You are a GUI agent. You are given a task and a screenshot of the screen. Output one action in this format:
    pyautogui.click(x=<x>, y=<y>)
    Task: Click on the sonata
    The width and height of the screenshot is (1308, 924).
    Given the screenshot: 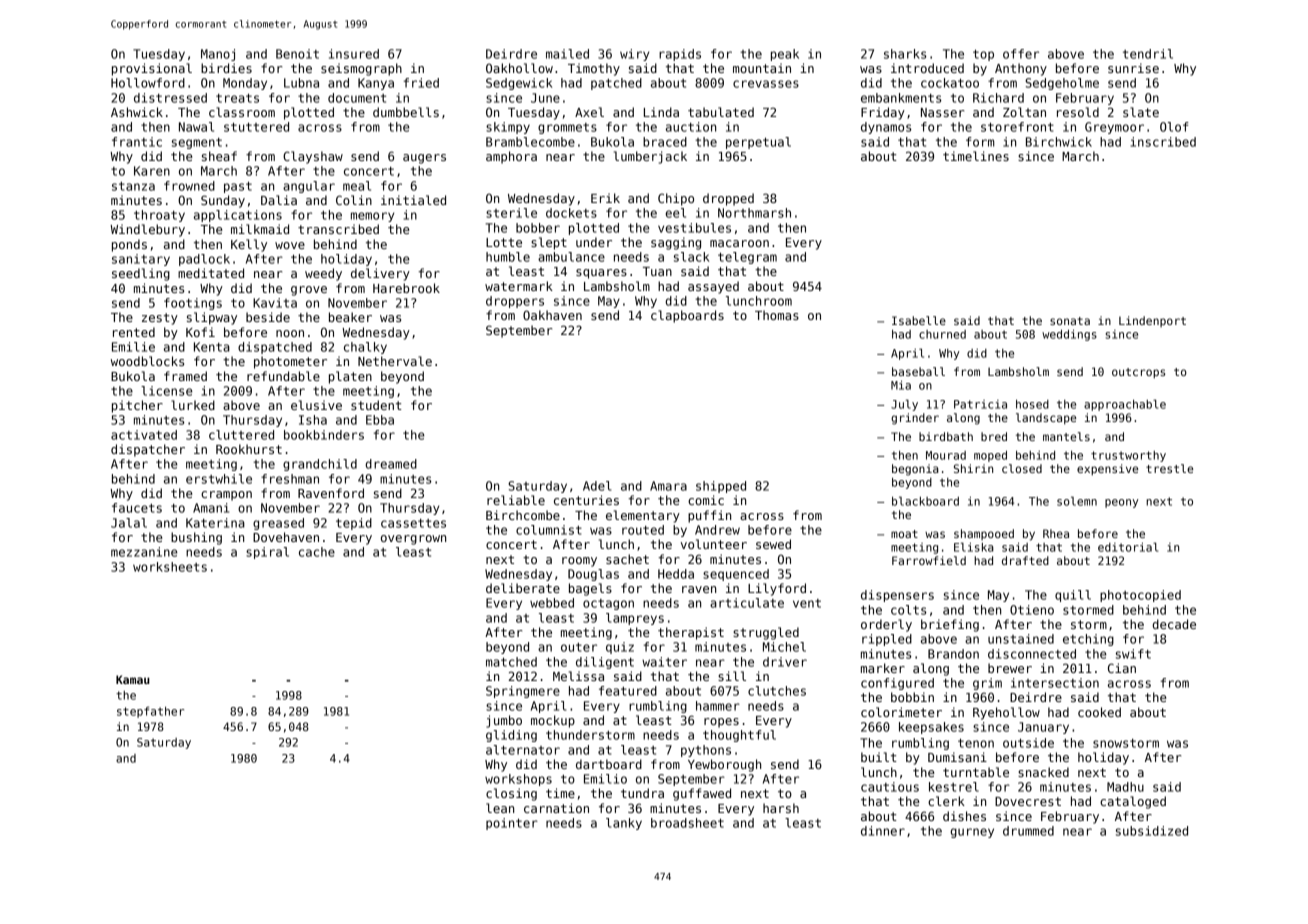 What is the action you would take?
    pyautogui.click(x=1070, y=321)
